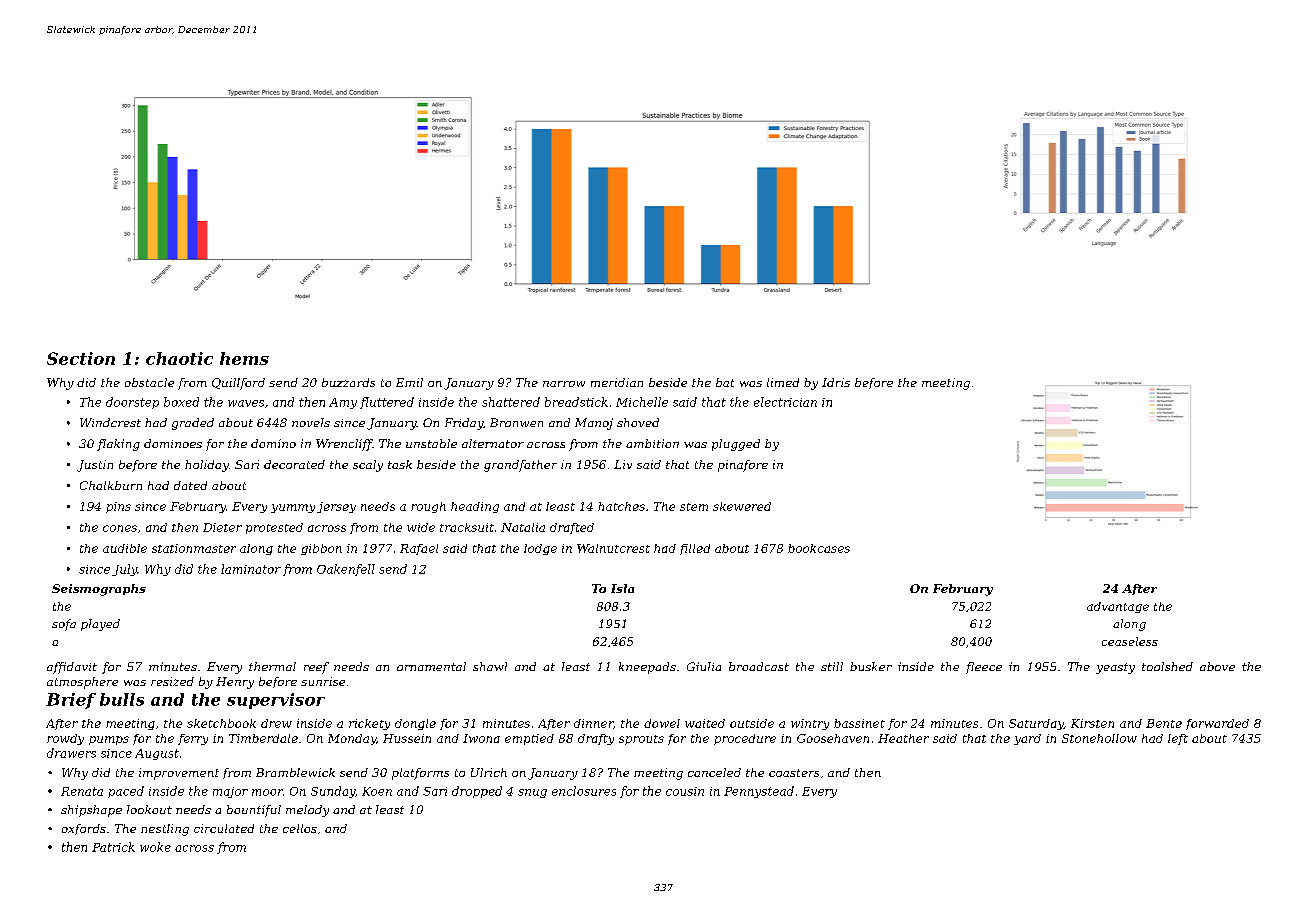  Describe the element at coordinates (622, 588) in the image. I see `Isla` at that location.
